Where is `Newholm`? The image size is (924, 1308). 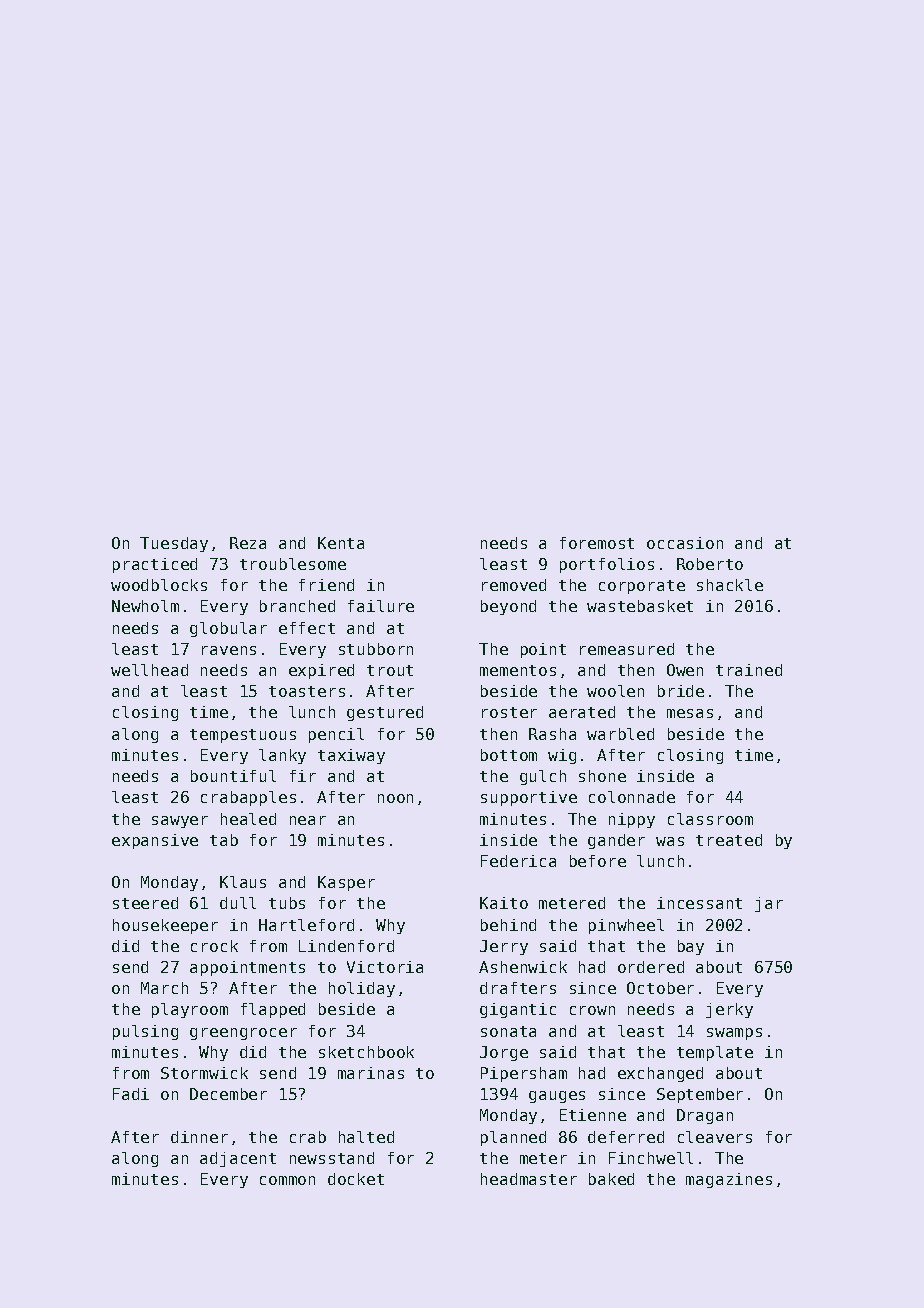 Newholm is located at coordinates (145, 606).
